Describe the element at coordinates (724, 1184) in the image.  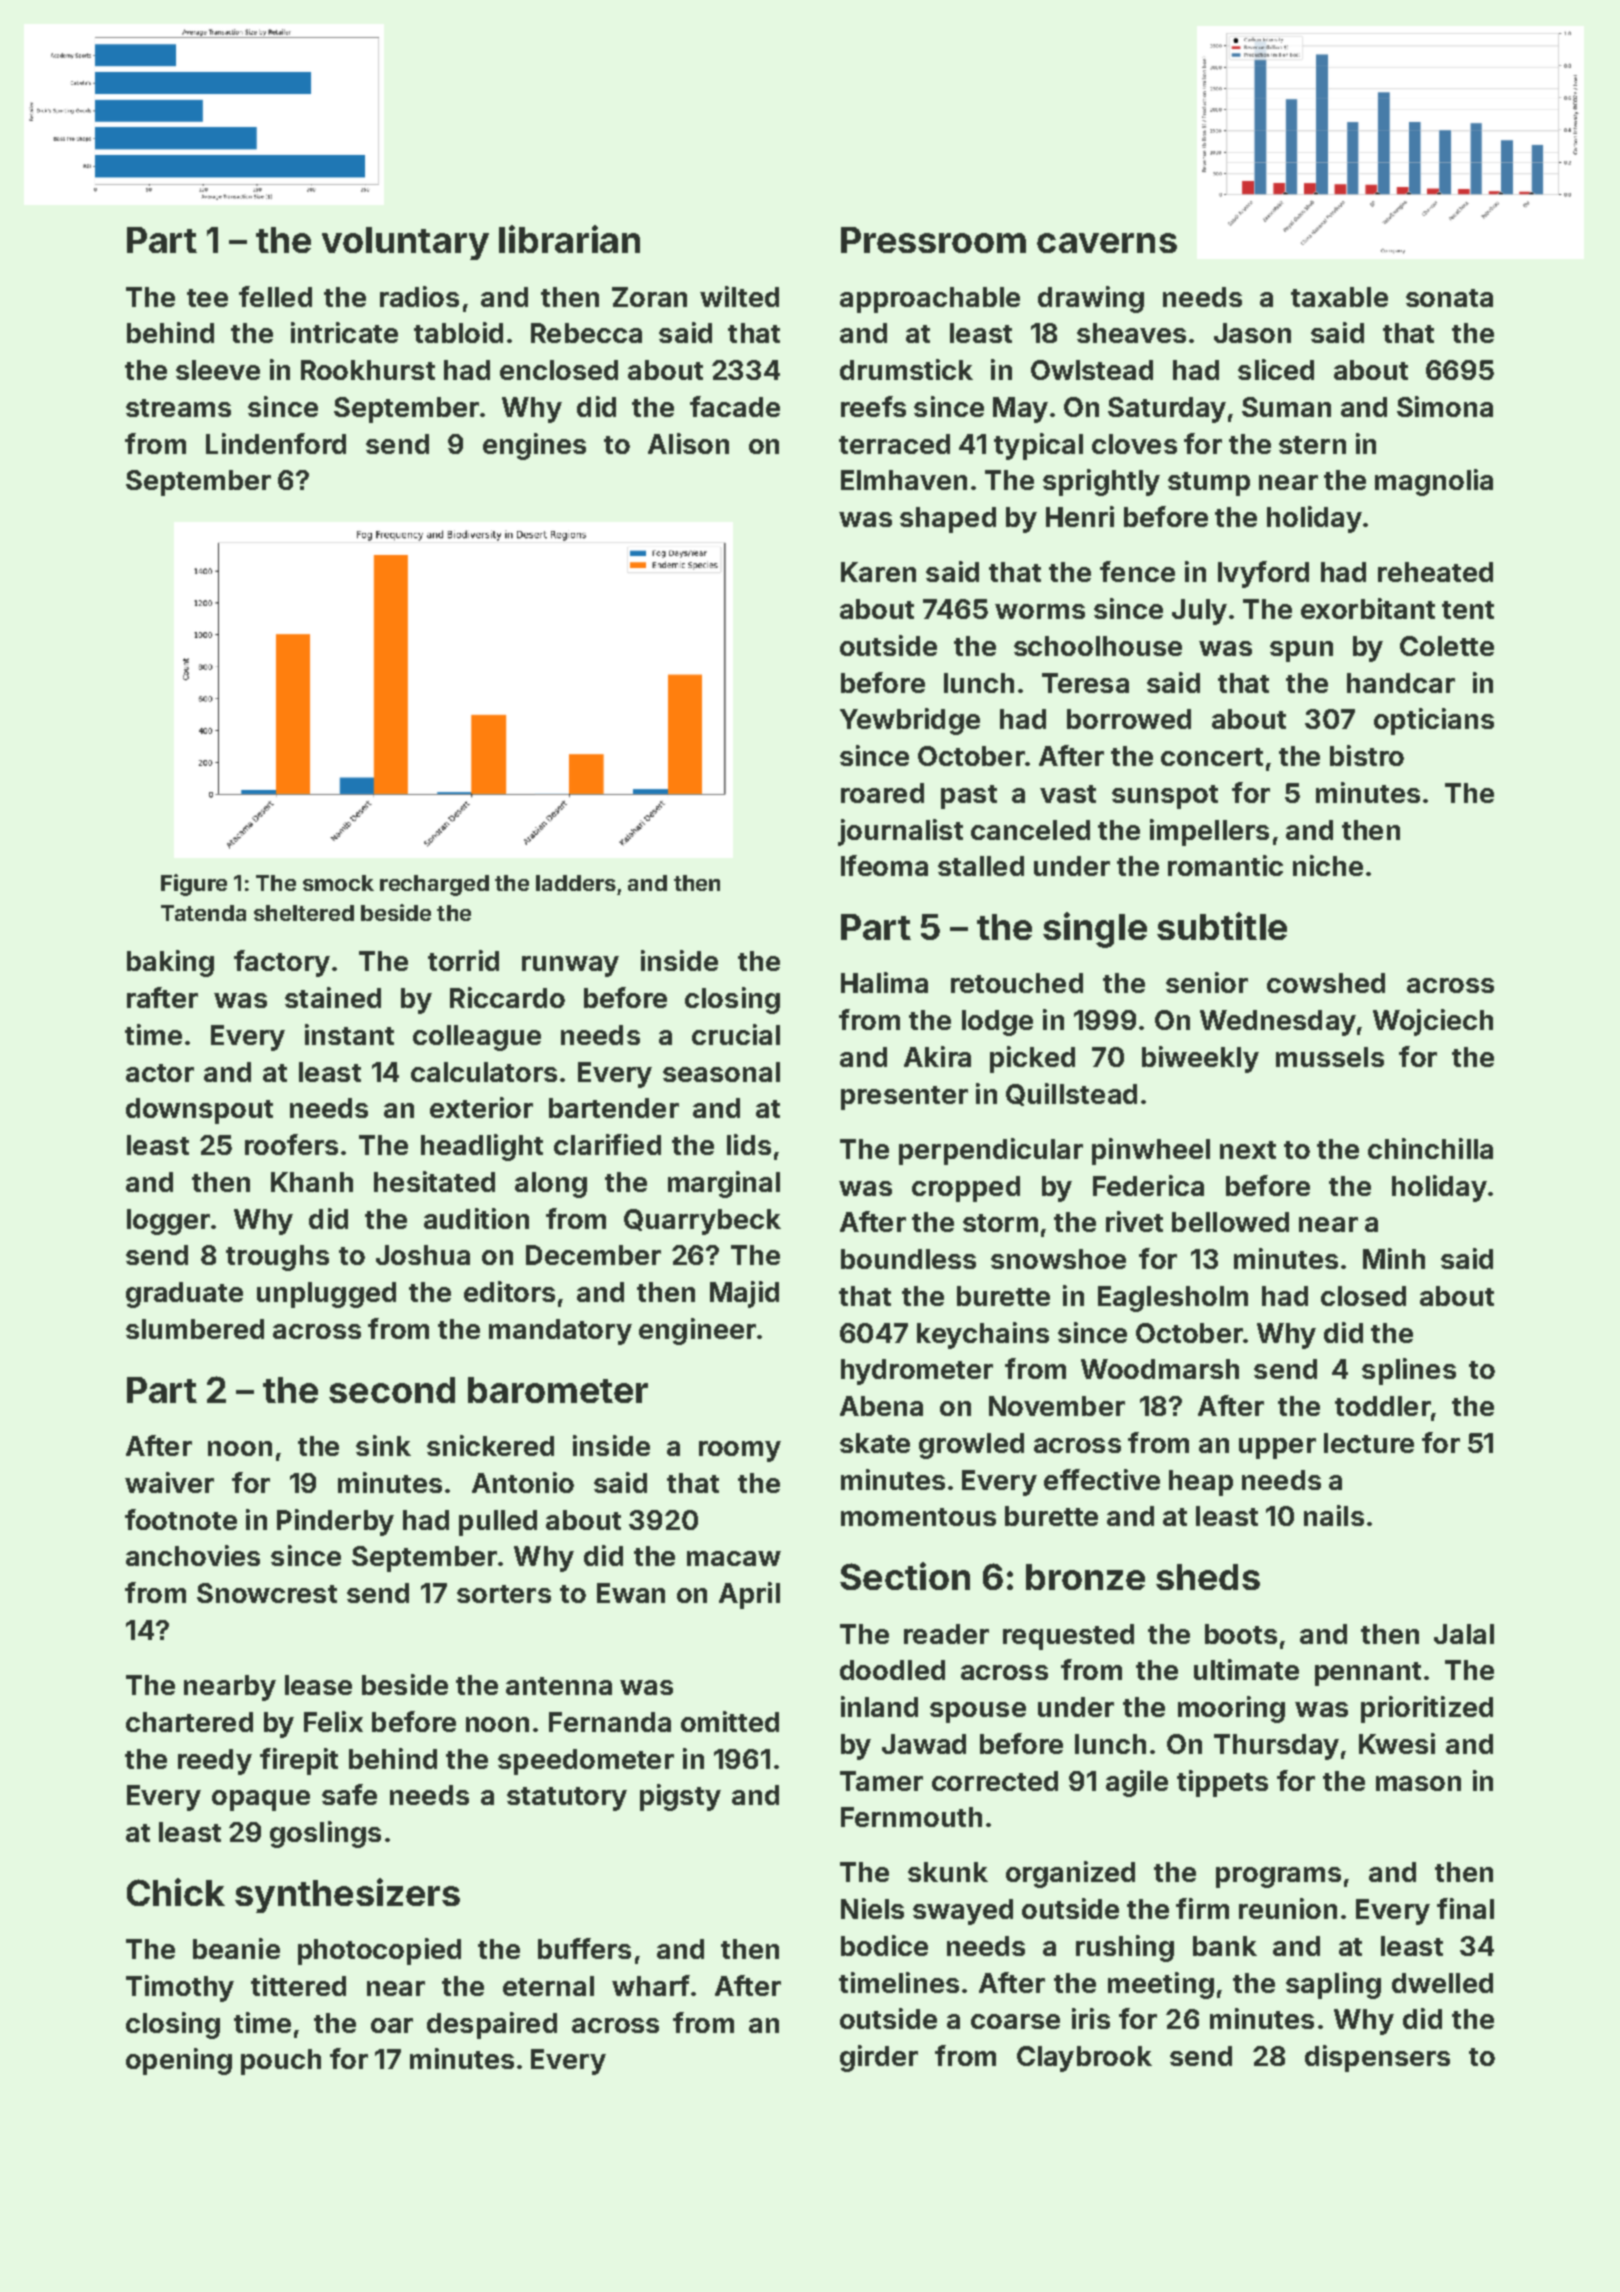
I see `marginal` at that location.
